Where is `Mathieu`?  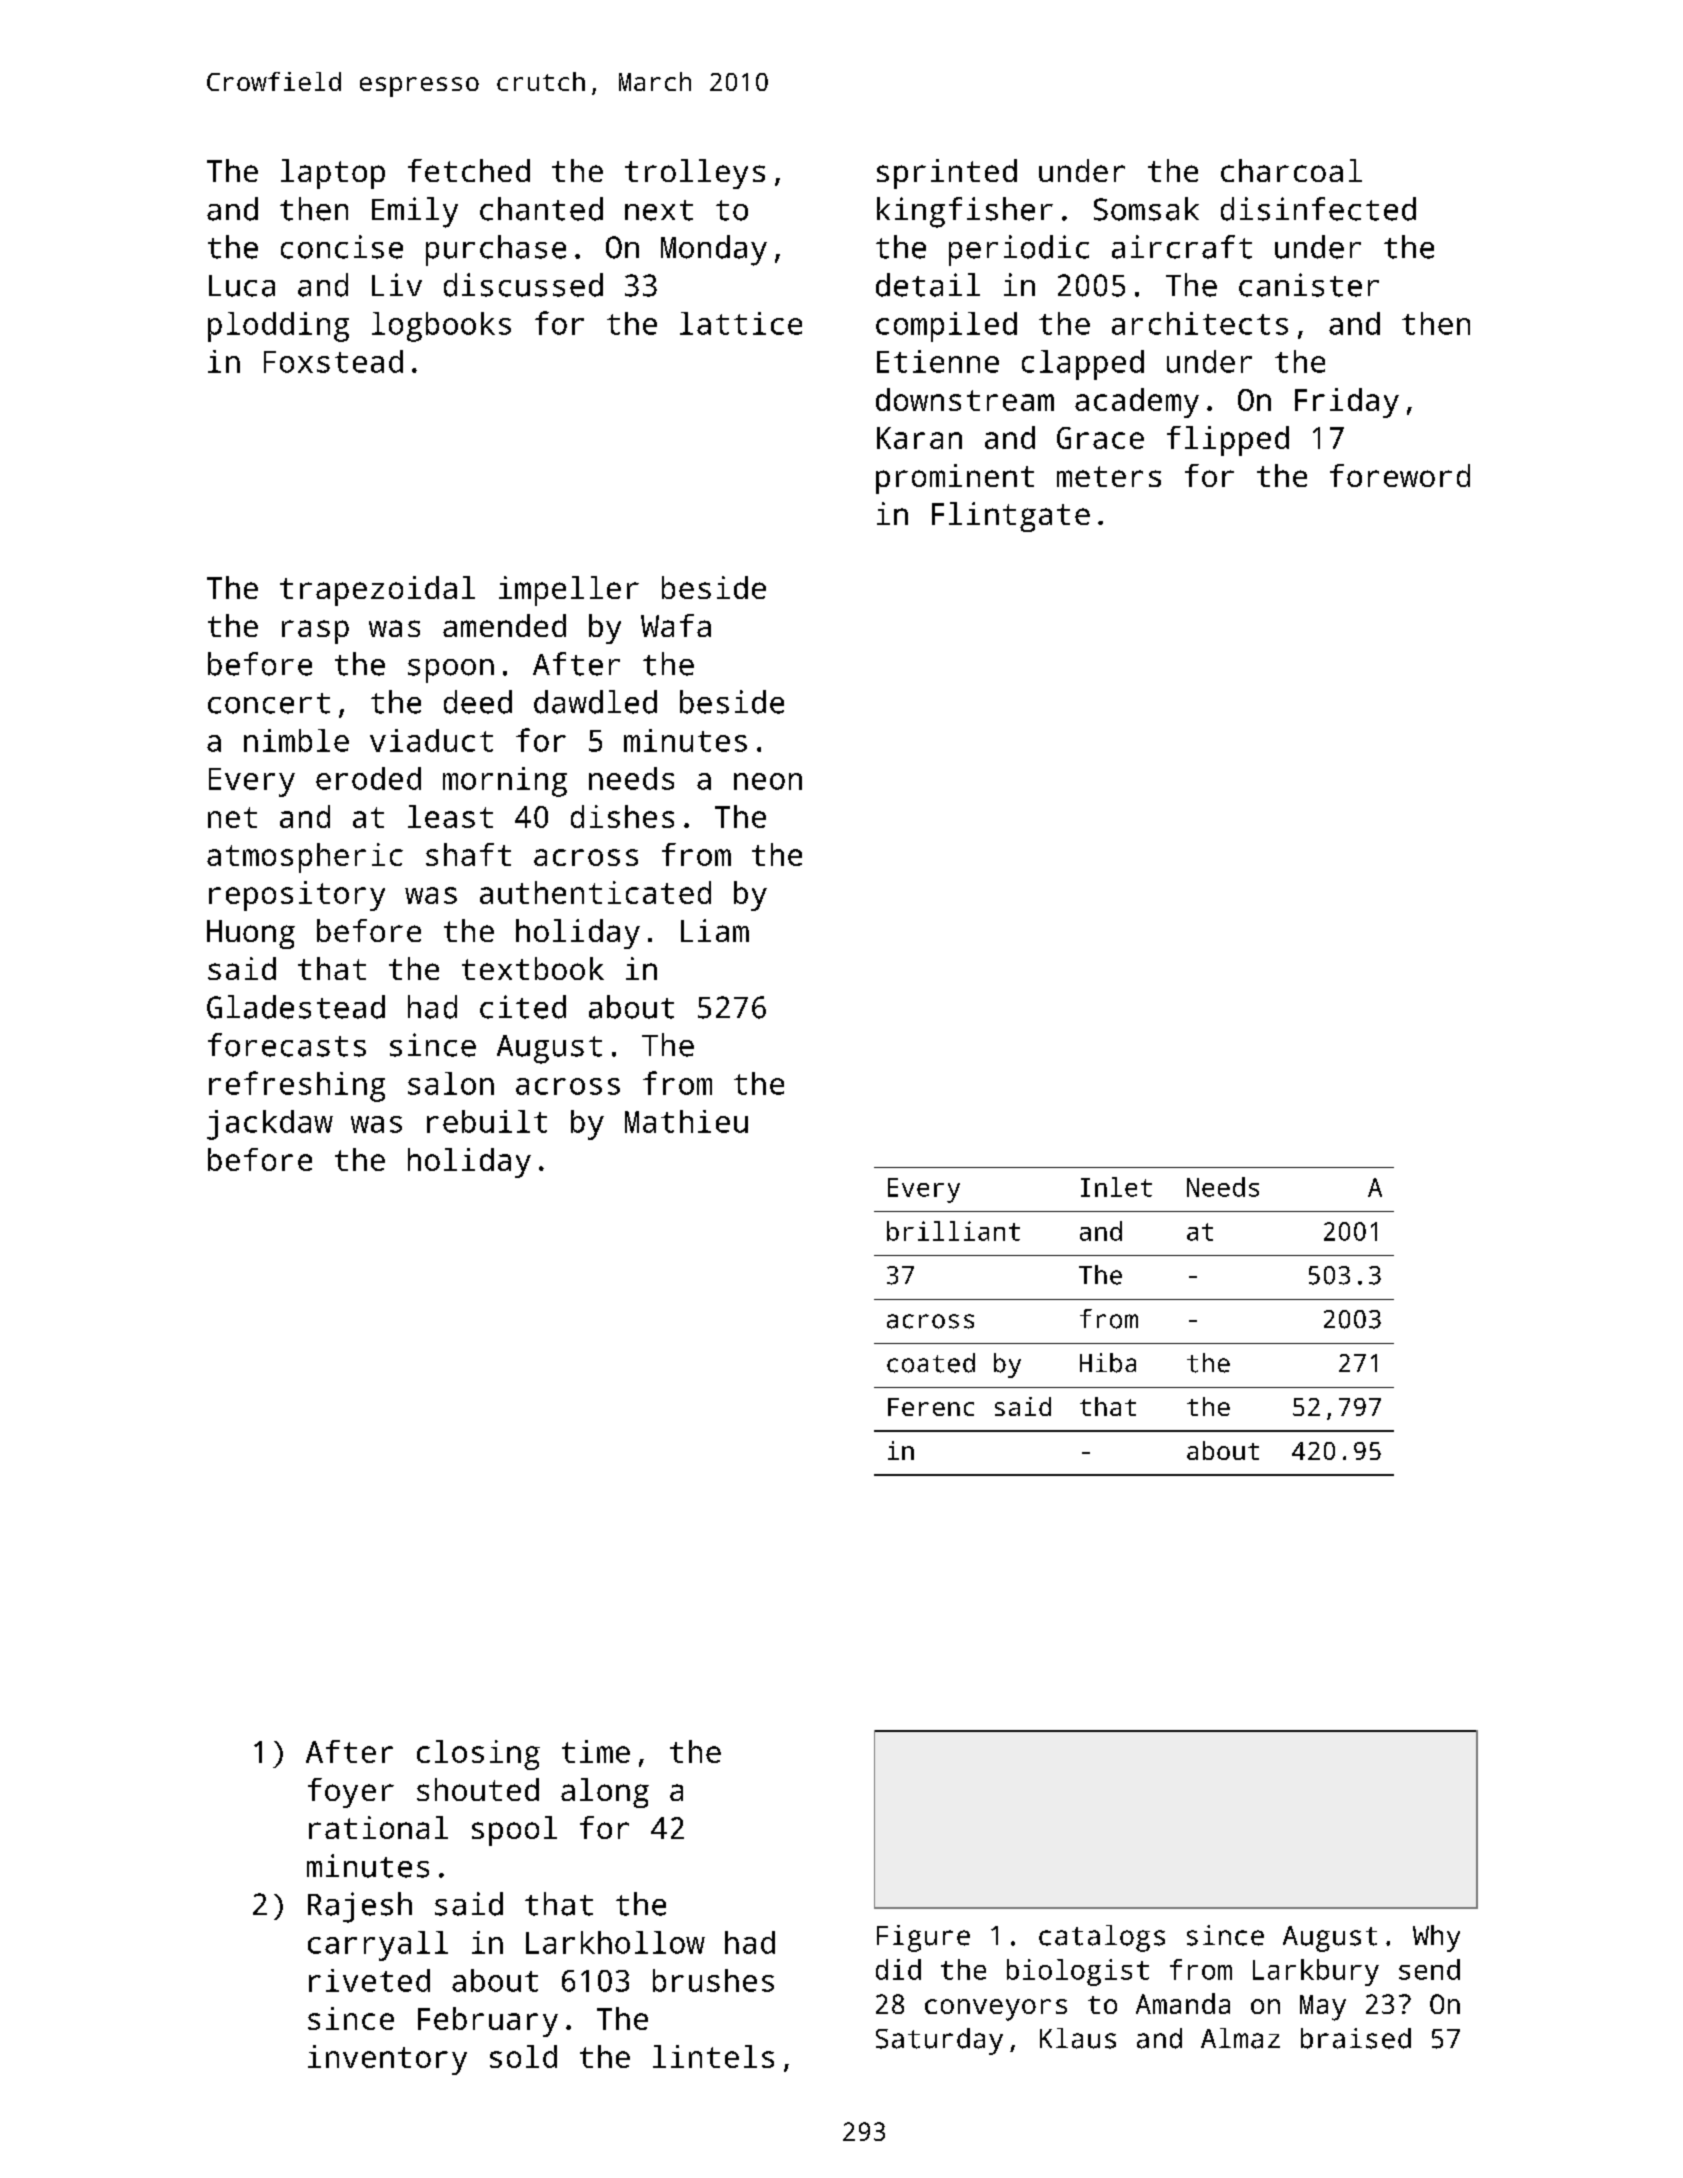
Mathieu is located at coordinates (686, 1121).
